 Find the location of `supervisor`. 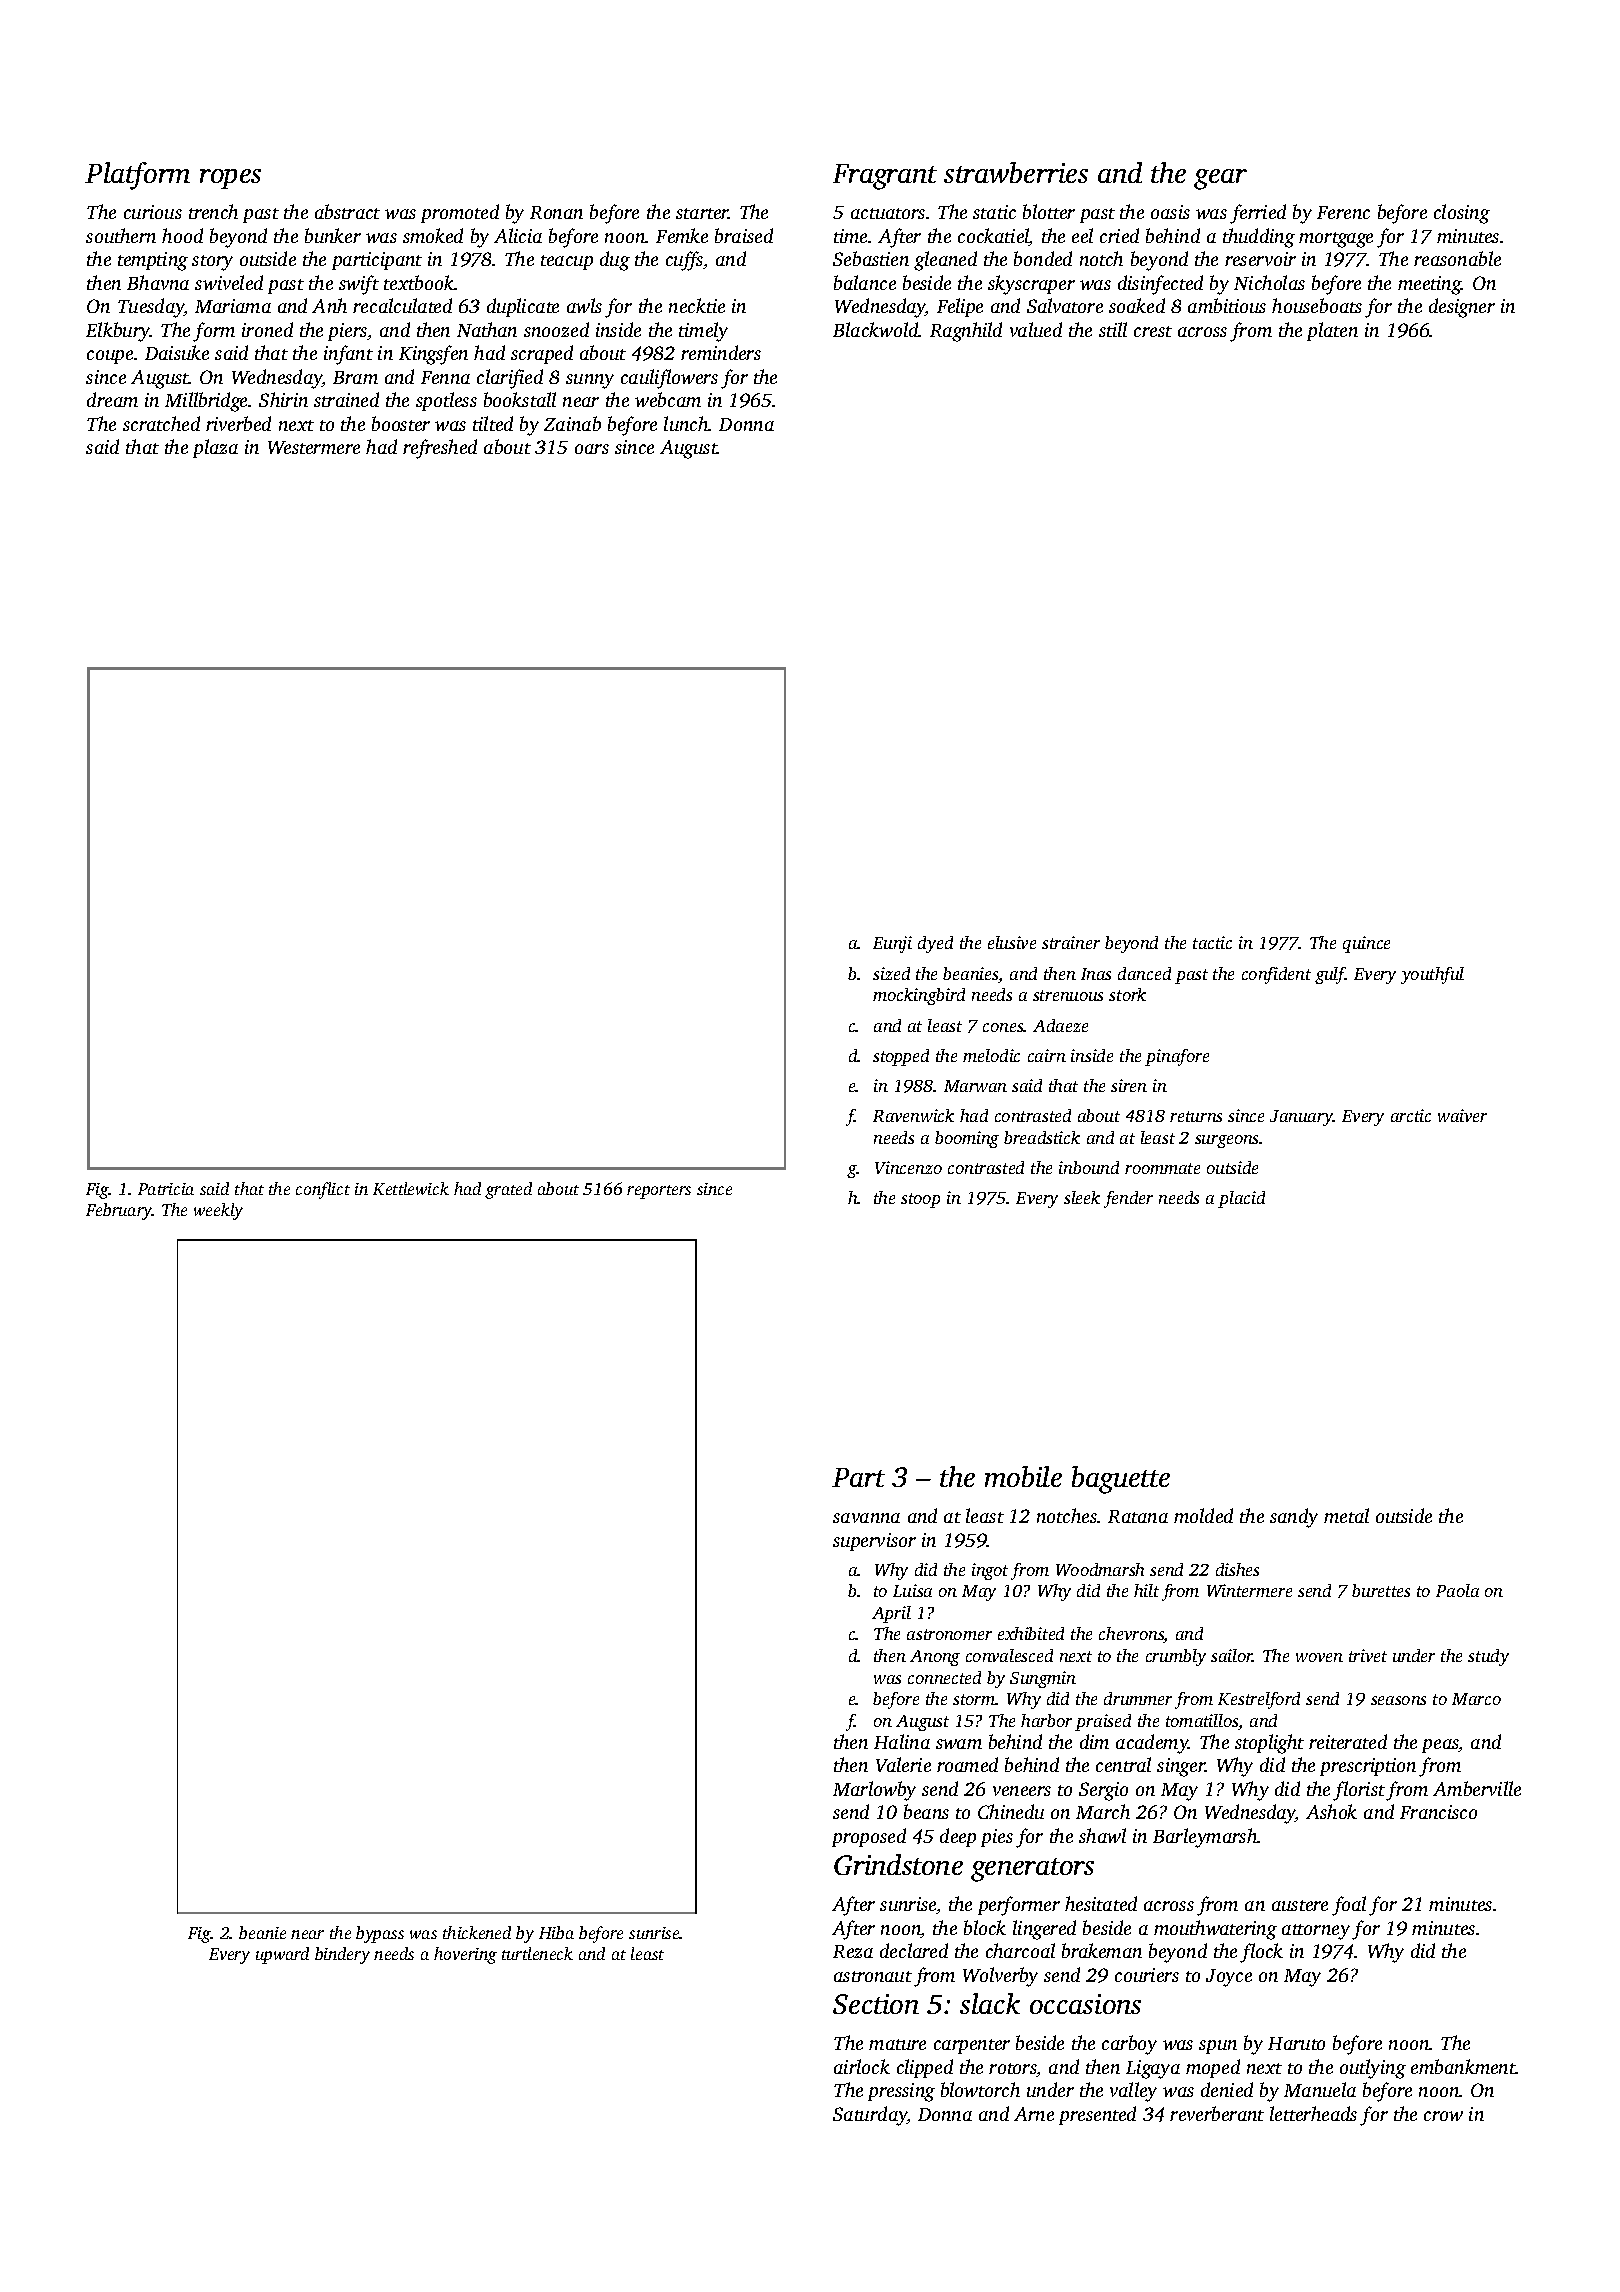

supervisor is located at coordinates (874, 1542).
